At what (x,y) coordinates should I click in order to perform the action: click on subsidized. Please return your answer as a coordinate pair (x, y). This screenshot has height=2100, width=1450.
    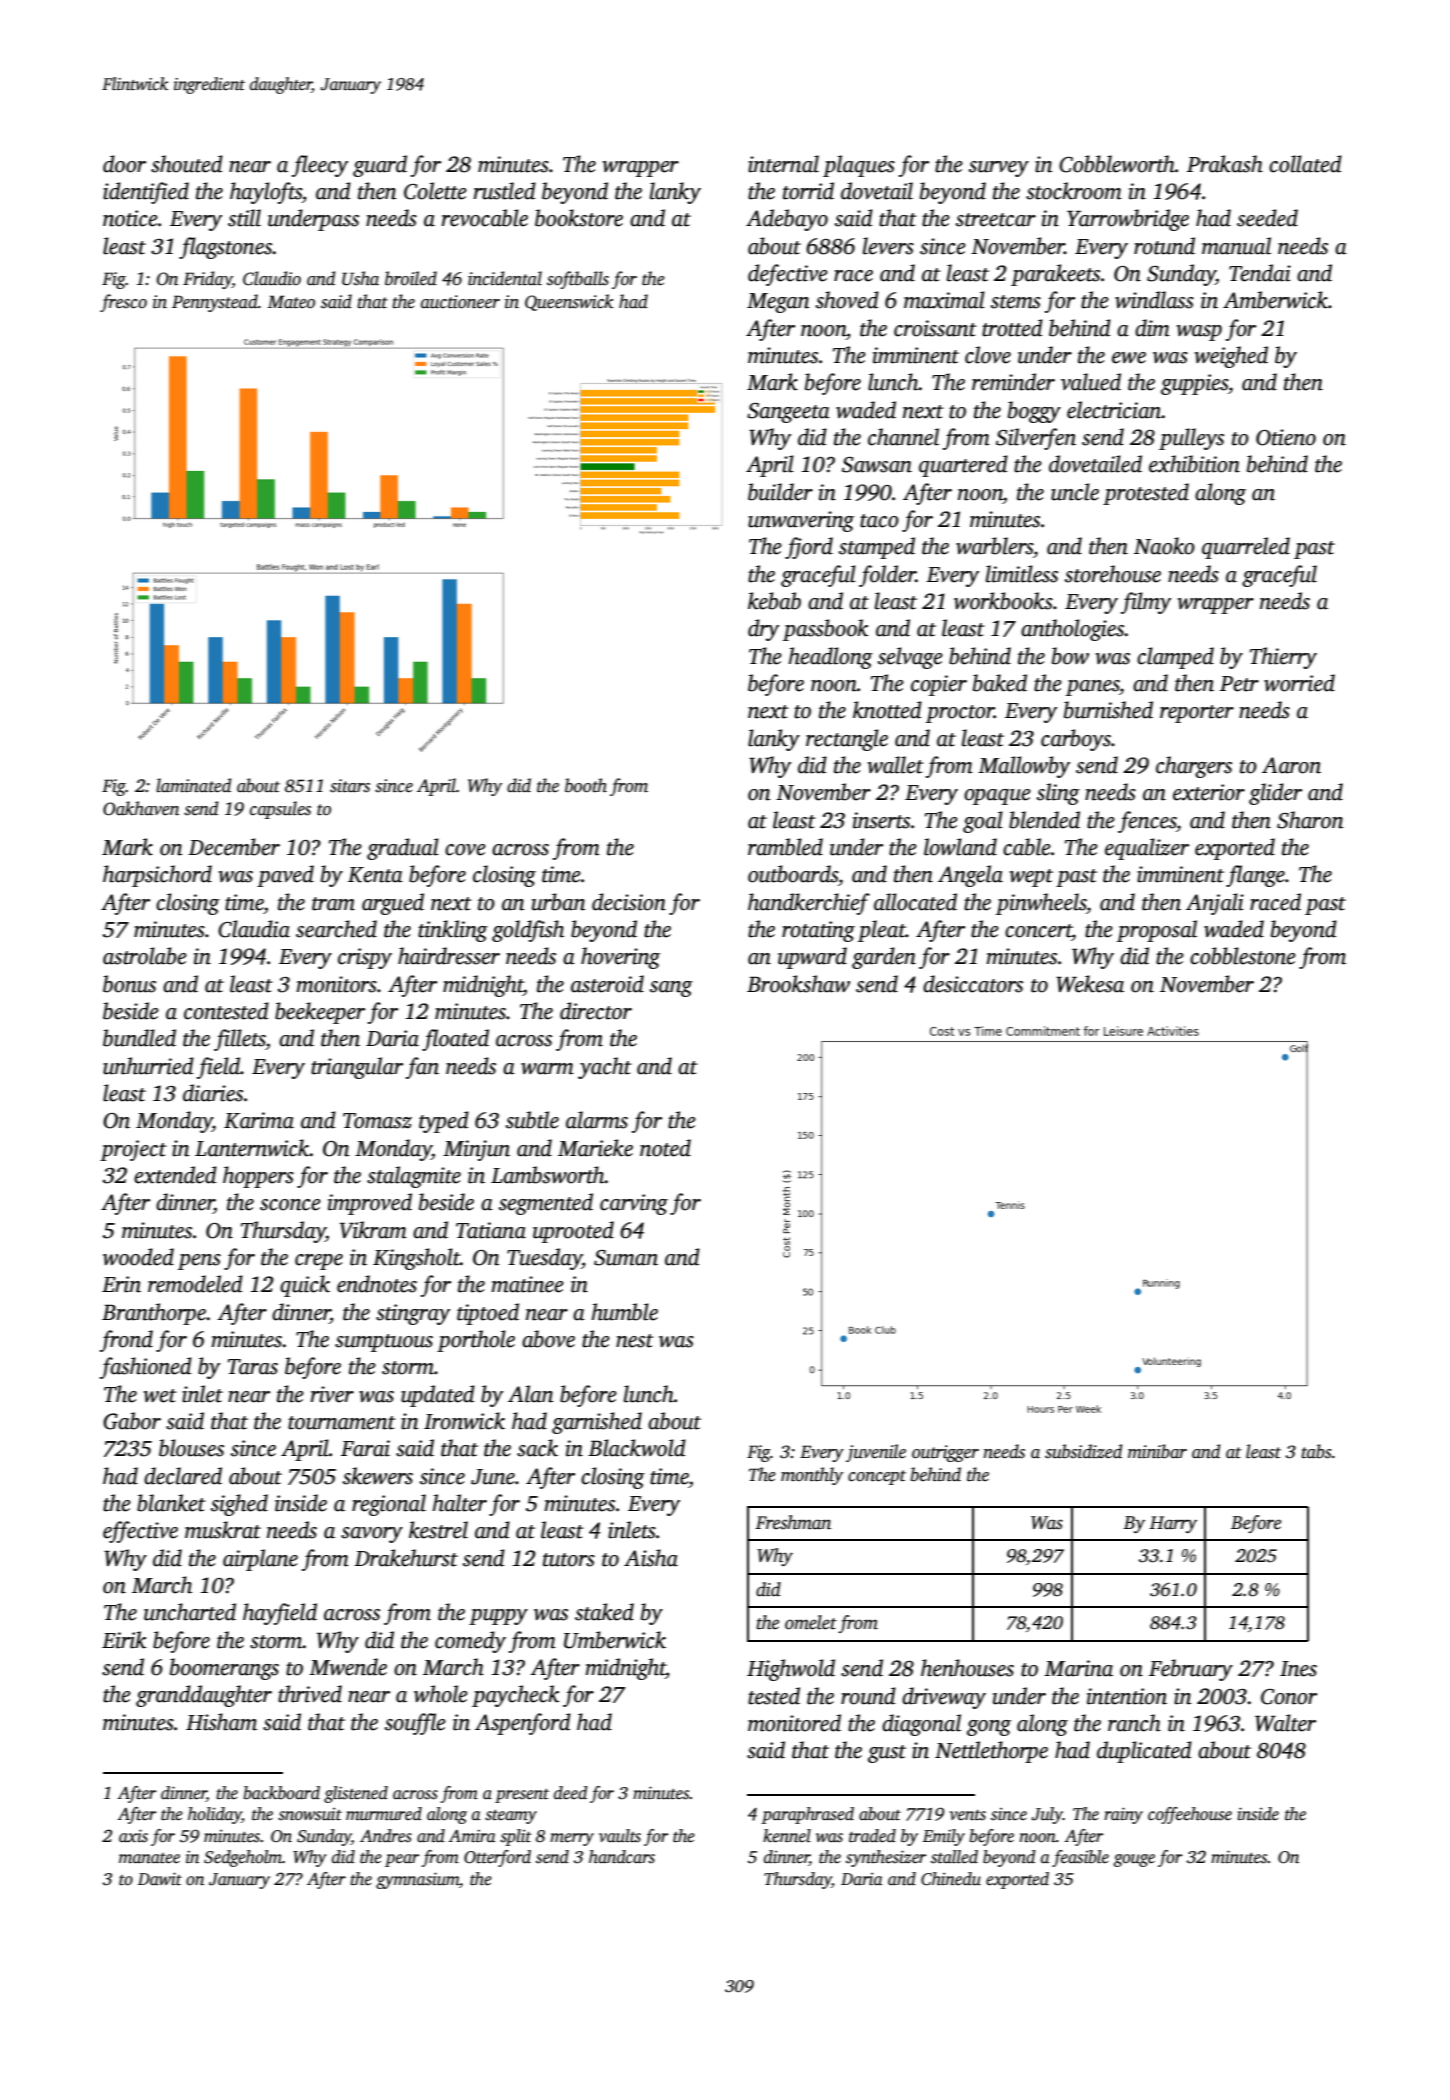
    Looking at the image, I should click on (1083, 1451).
